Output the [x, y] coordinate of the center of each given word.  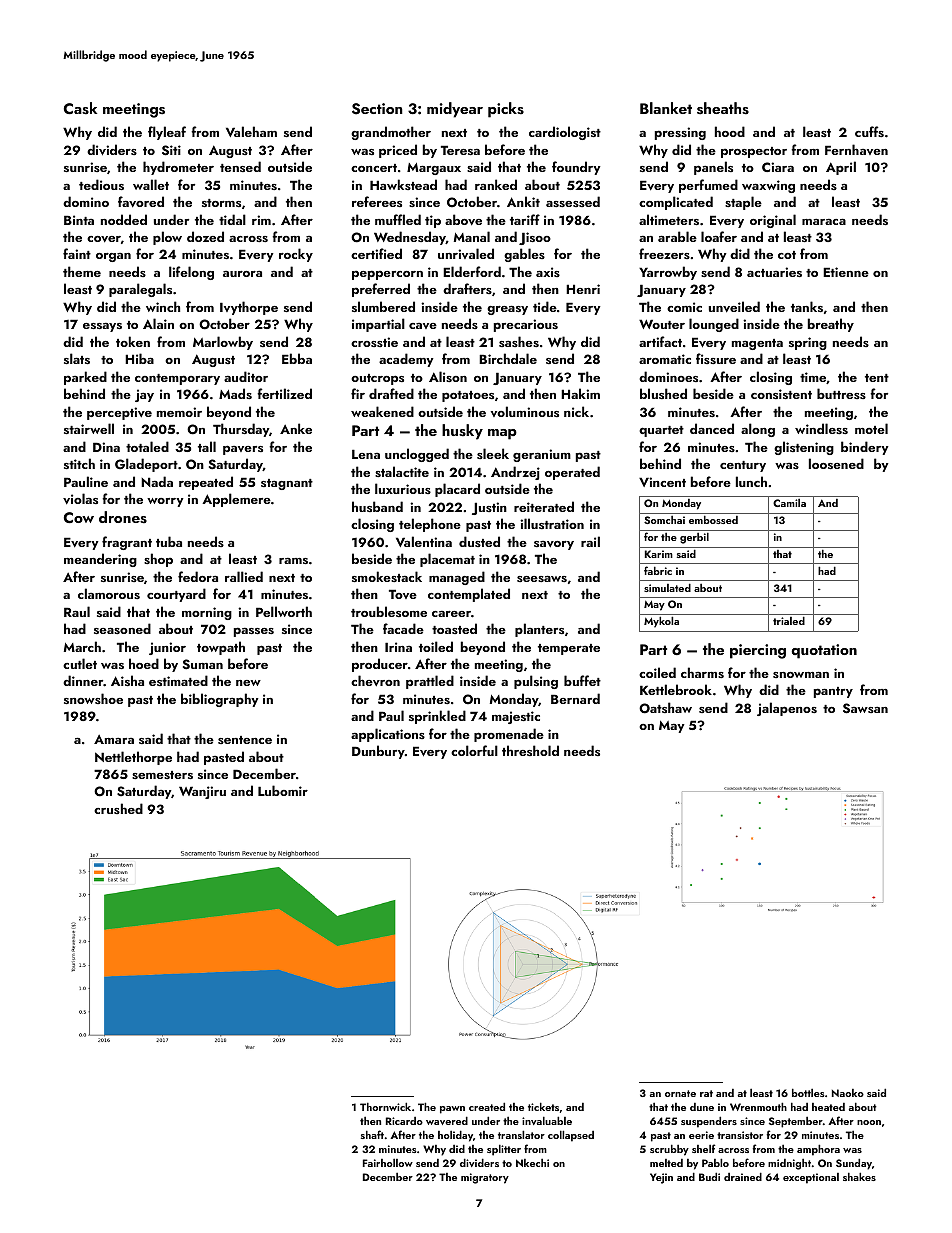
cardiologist [565, 133]
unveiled [734, 307]
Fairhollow [388, 1163]
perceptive [119, 413]
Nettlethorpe [133, 758]
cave [423, 326]
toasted [454, 628]
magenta [757, 344]
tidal [232, 219]
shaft [372, 1134]
